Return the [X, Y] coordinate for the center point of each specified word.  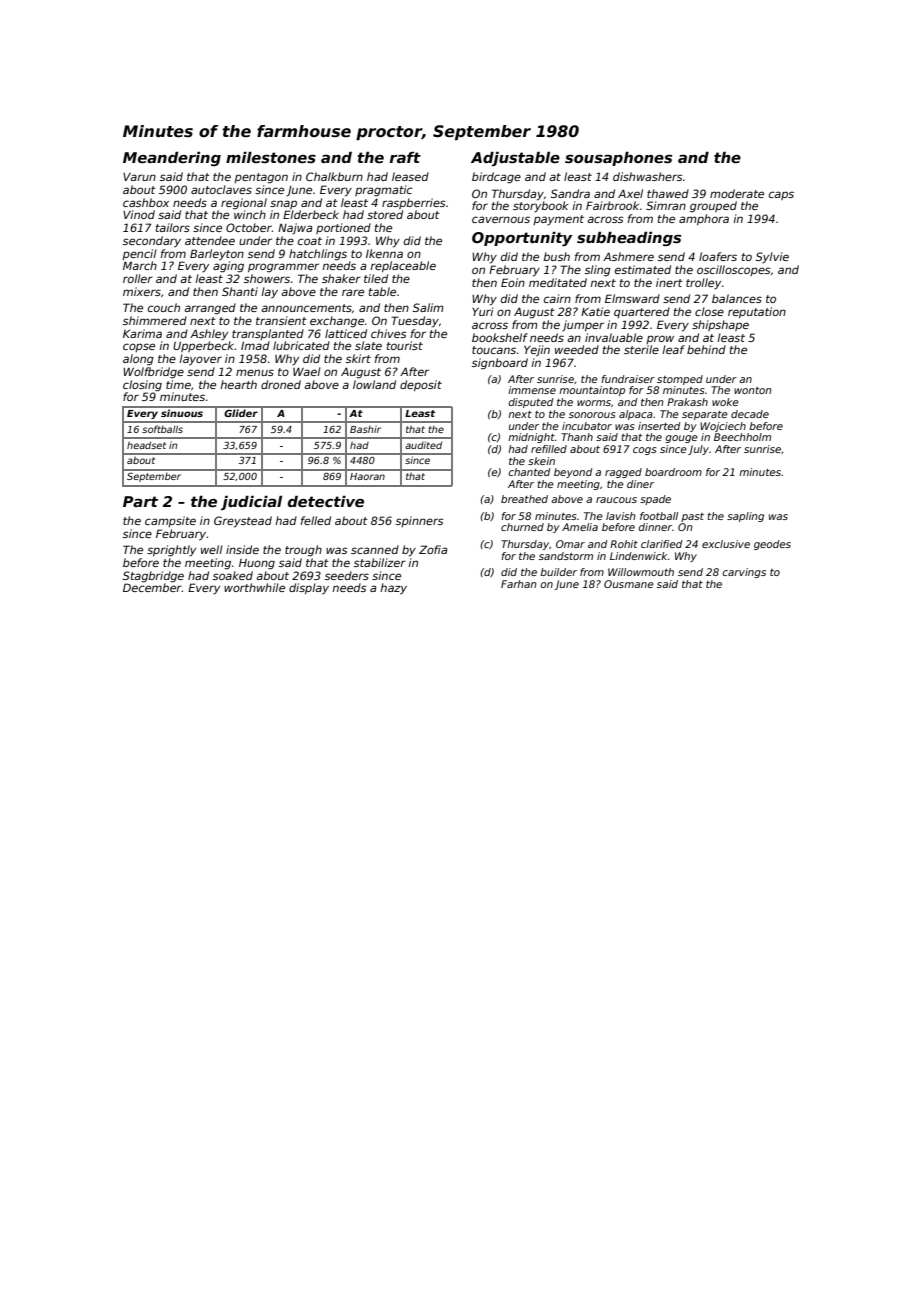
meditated [558, 282]
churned [522, 527]
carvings [744, 573]
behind [706, 349]
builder [558, 572]
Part [140, 501]
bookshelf [500, 337]
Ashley [209, 334]
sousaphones [618, 159]
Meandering [172, 159]
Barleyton [217, 255]
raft [405, 157]
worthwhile [254, 587]
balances [737, 298]
